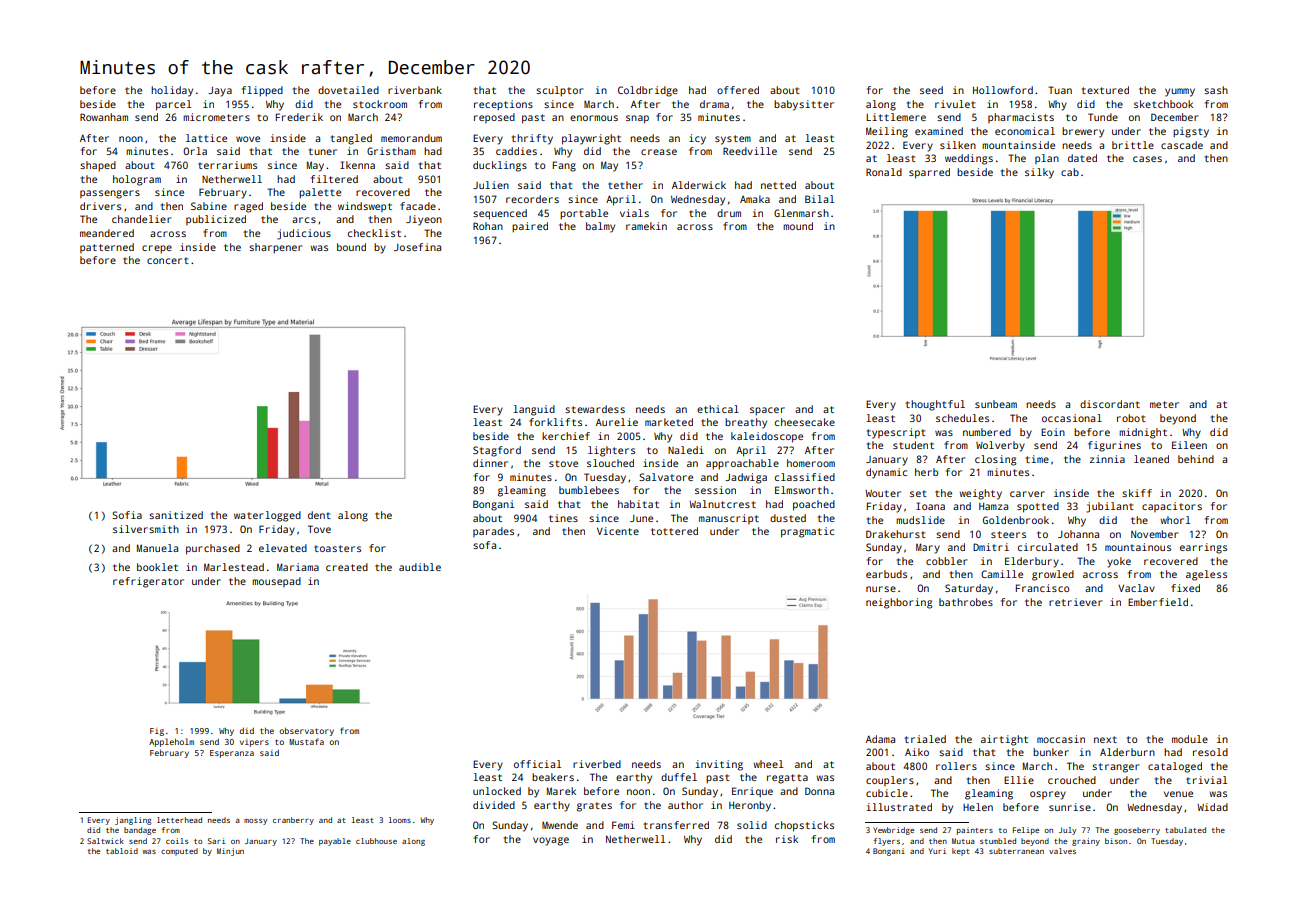 The height and width of the image is (924, 1308). Describe the element at coordinates (962, 418) in the image. I see `schedules` at that location.
